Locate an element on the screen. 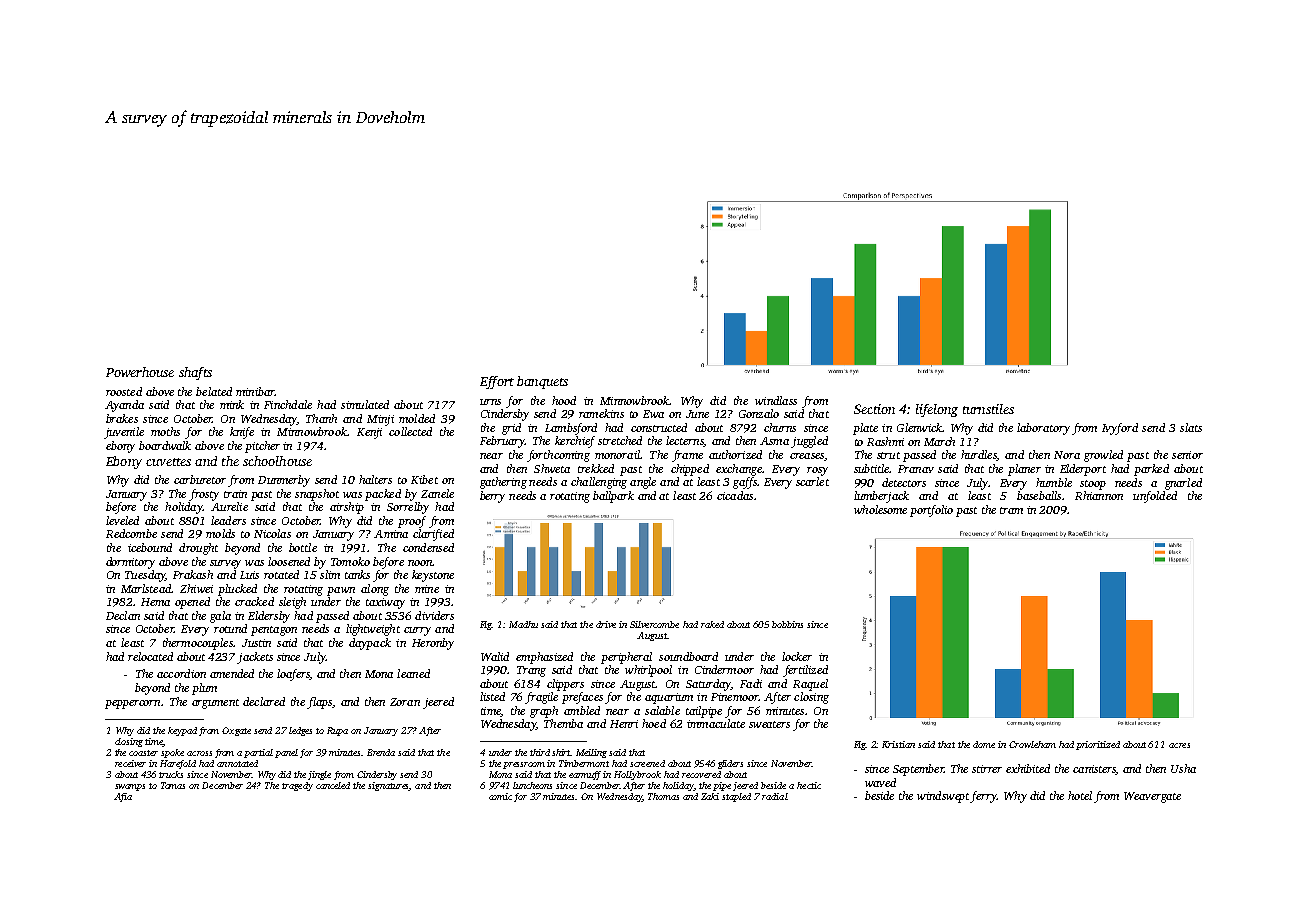 The image size is (1308, 924). cicadas is located at coordinates (735, 495).
